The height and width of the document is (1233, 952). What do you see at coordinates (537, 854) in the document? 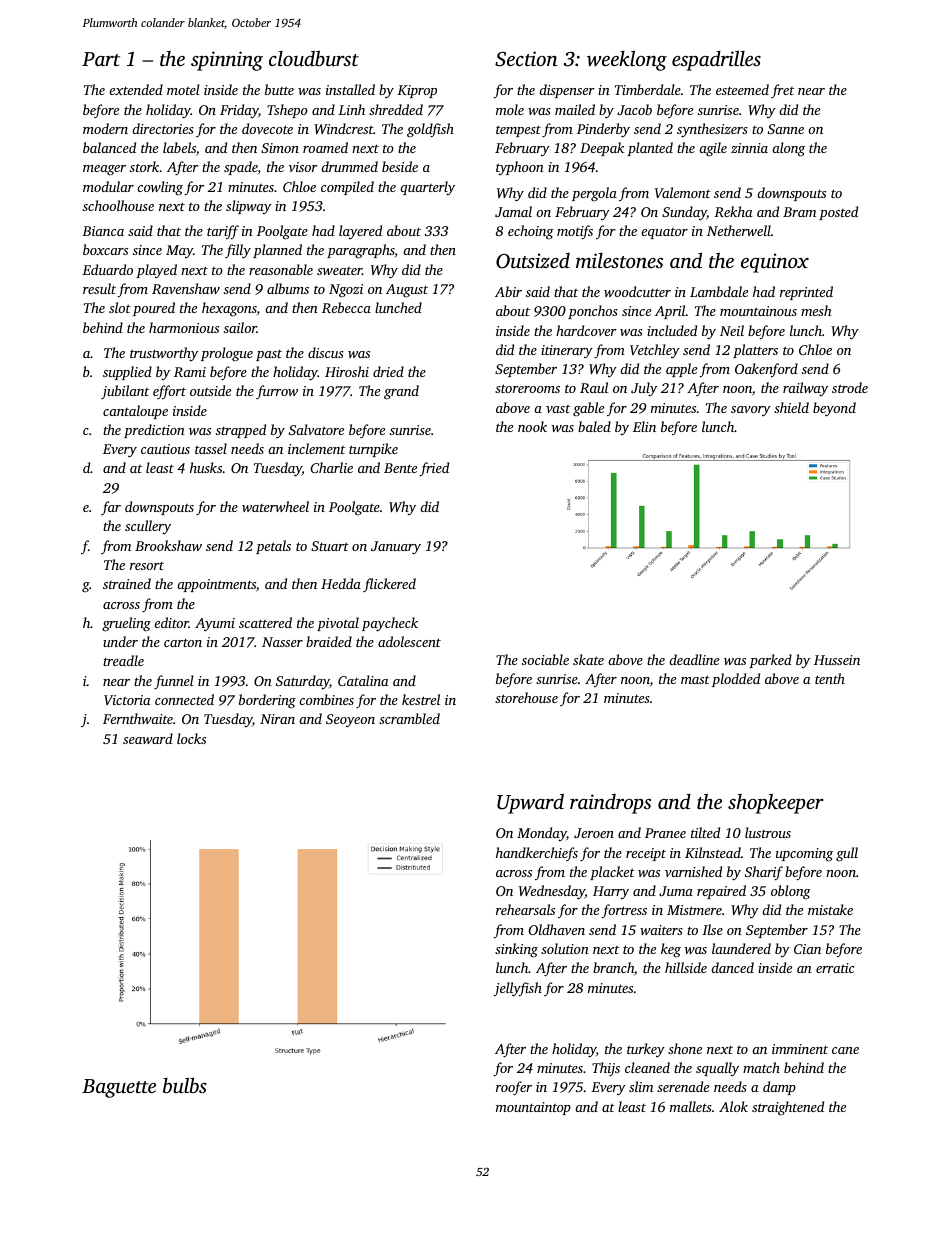
I see `handkerchiefs` at bounding box center [537, 854].
